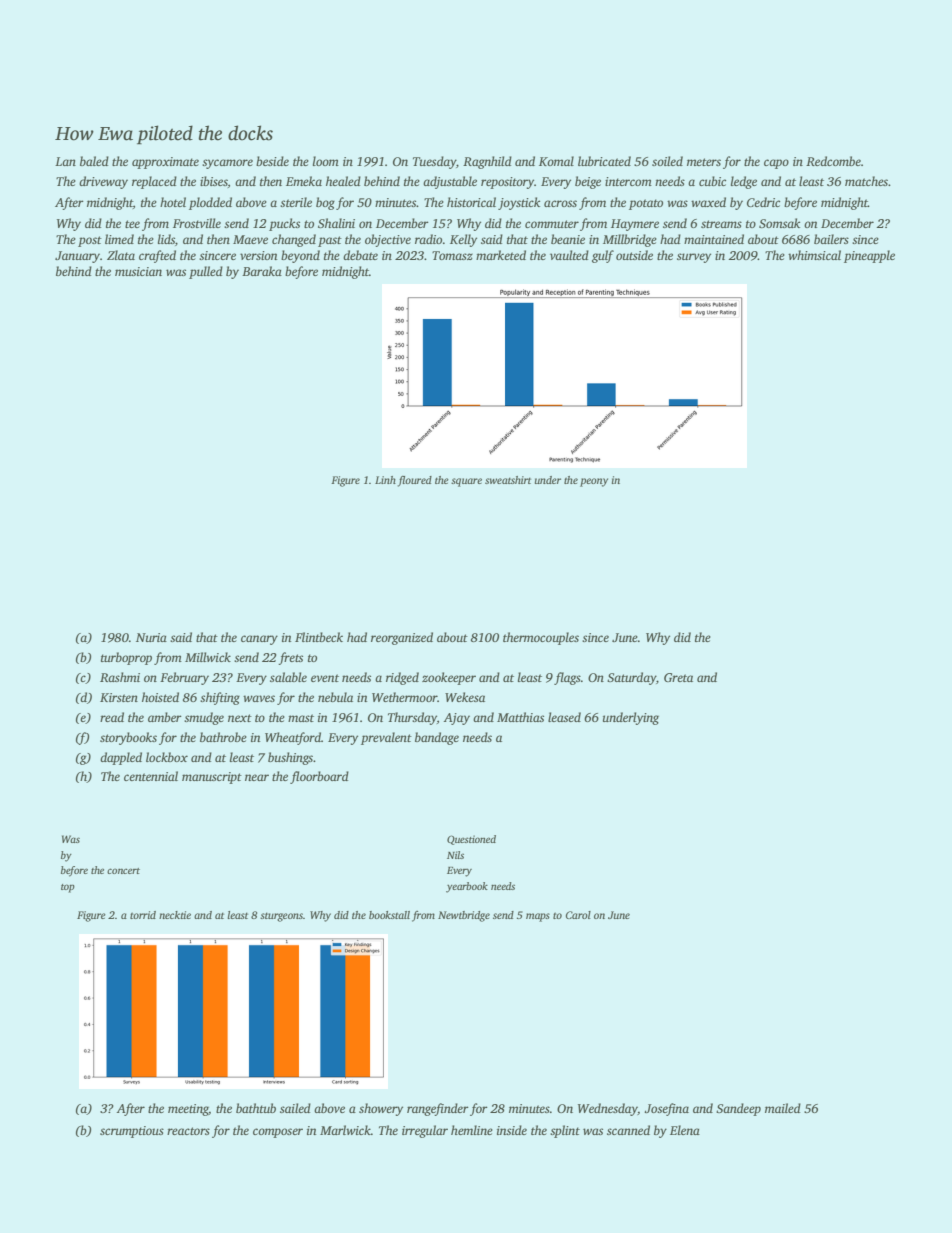 This page has width=952, height=1233. What do you see at coordinates (330, 241) in the page?
I see `past` at bounding box center [330, 241].
